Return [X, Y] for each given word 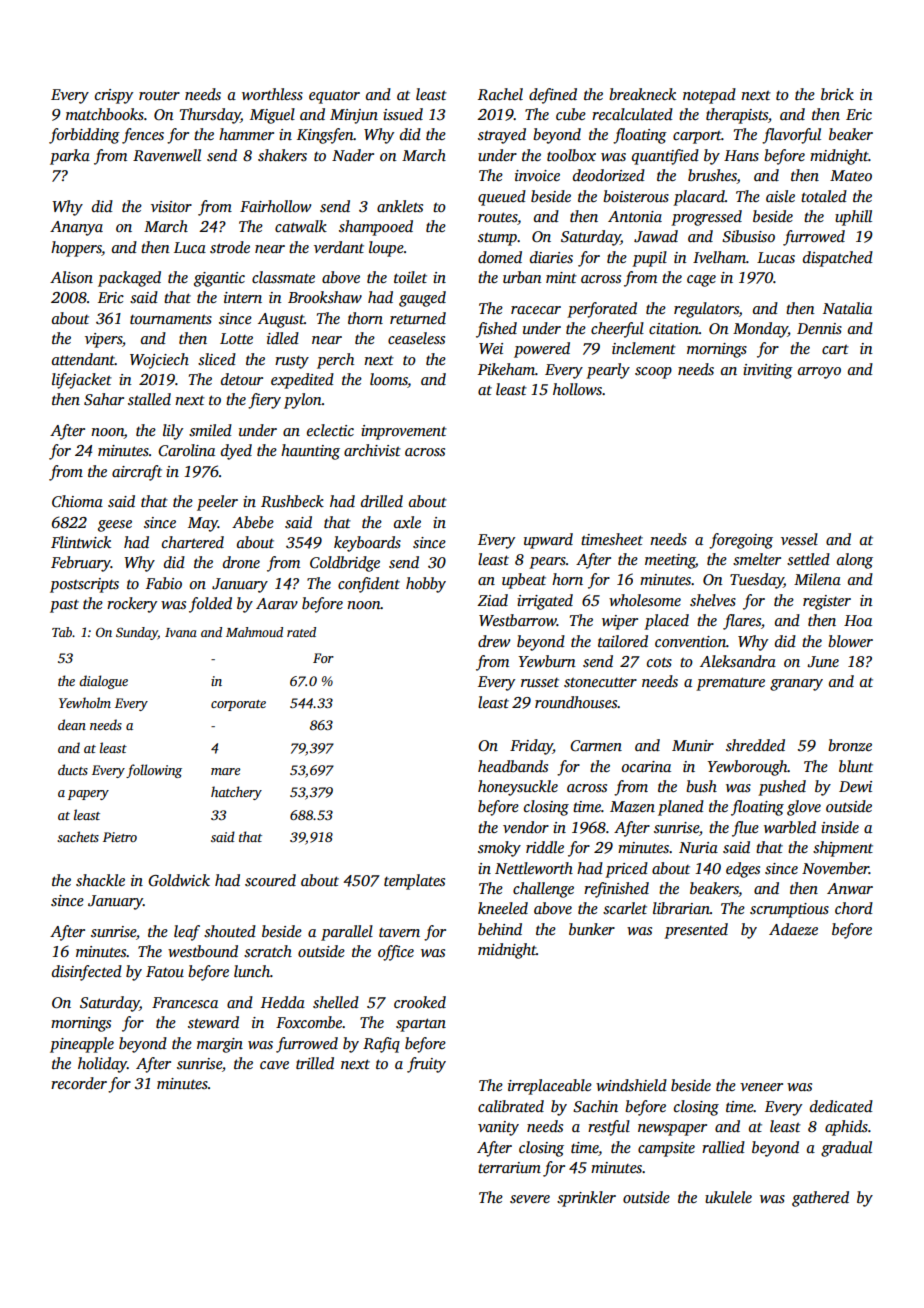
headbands [513, 766]
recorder [79, 1083]
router [159, 95]
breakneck [642, 94]
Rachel [500, 94]
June [823, 662]
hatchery [236, 793]
